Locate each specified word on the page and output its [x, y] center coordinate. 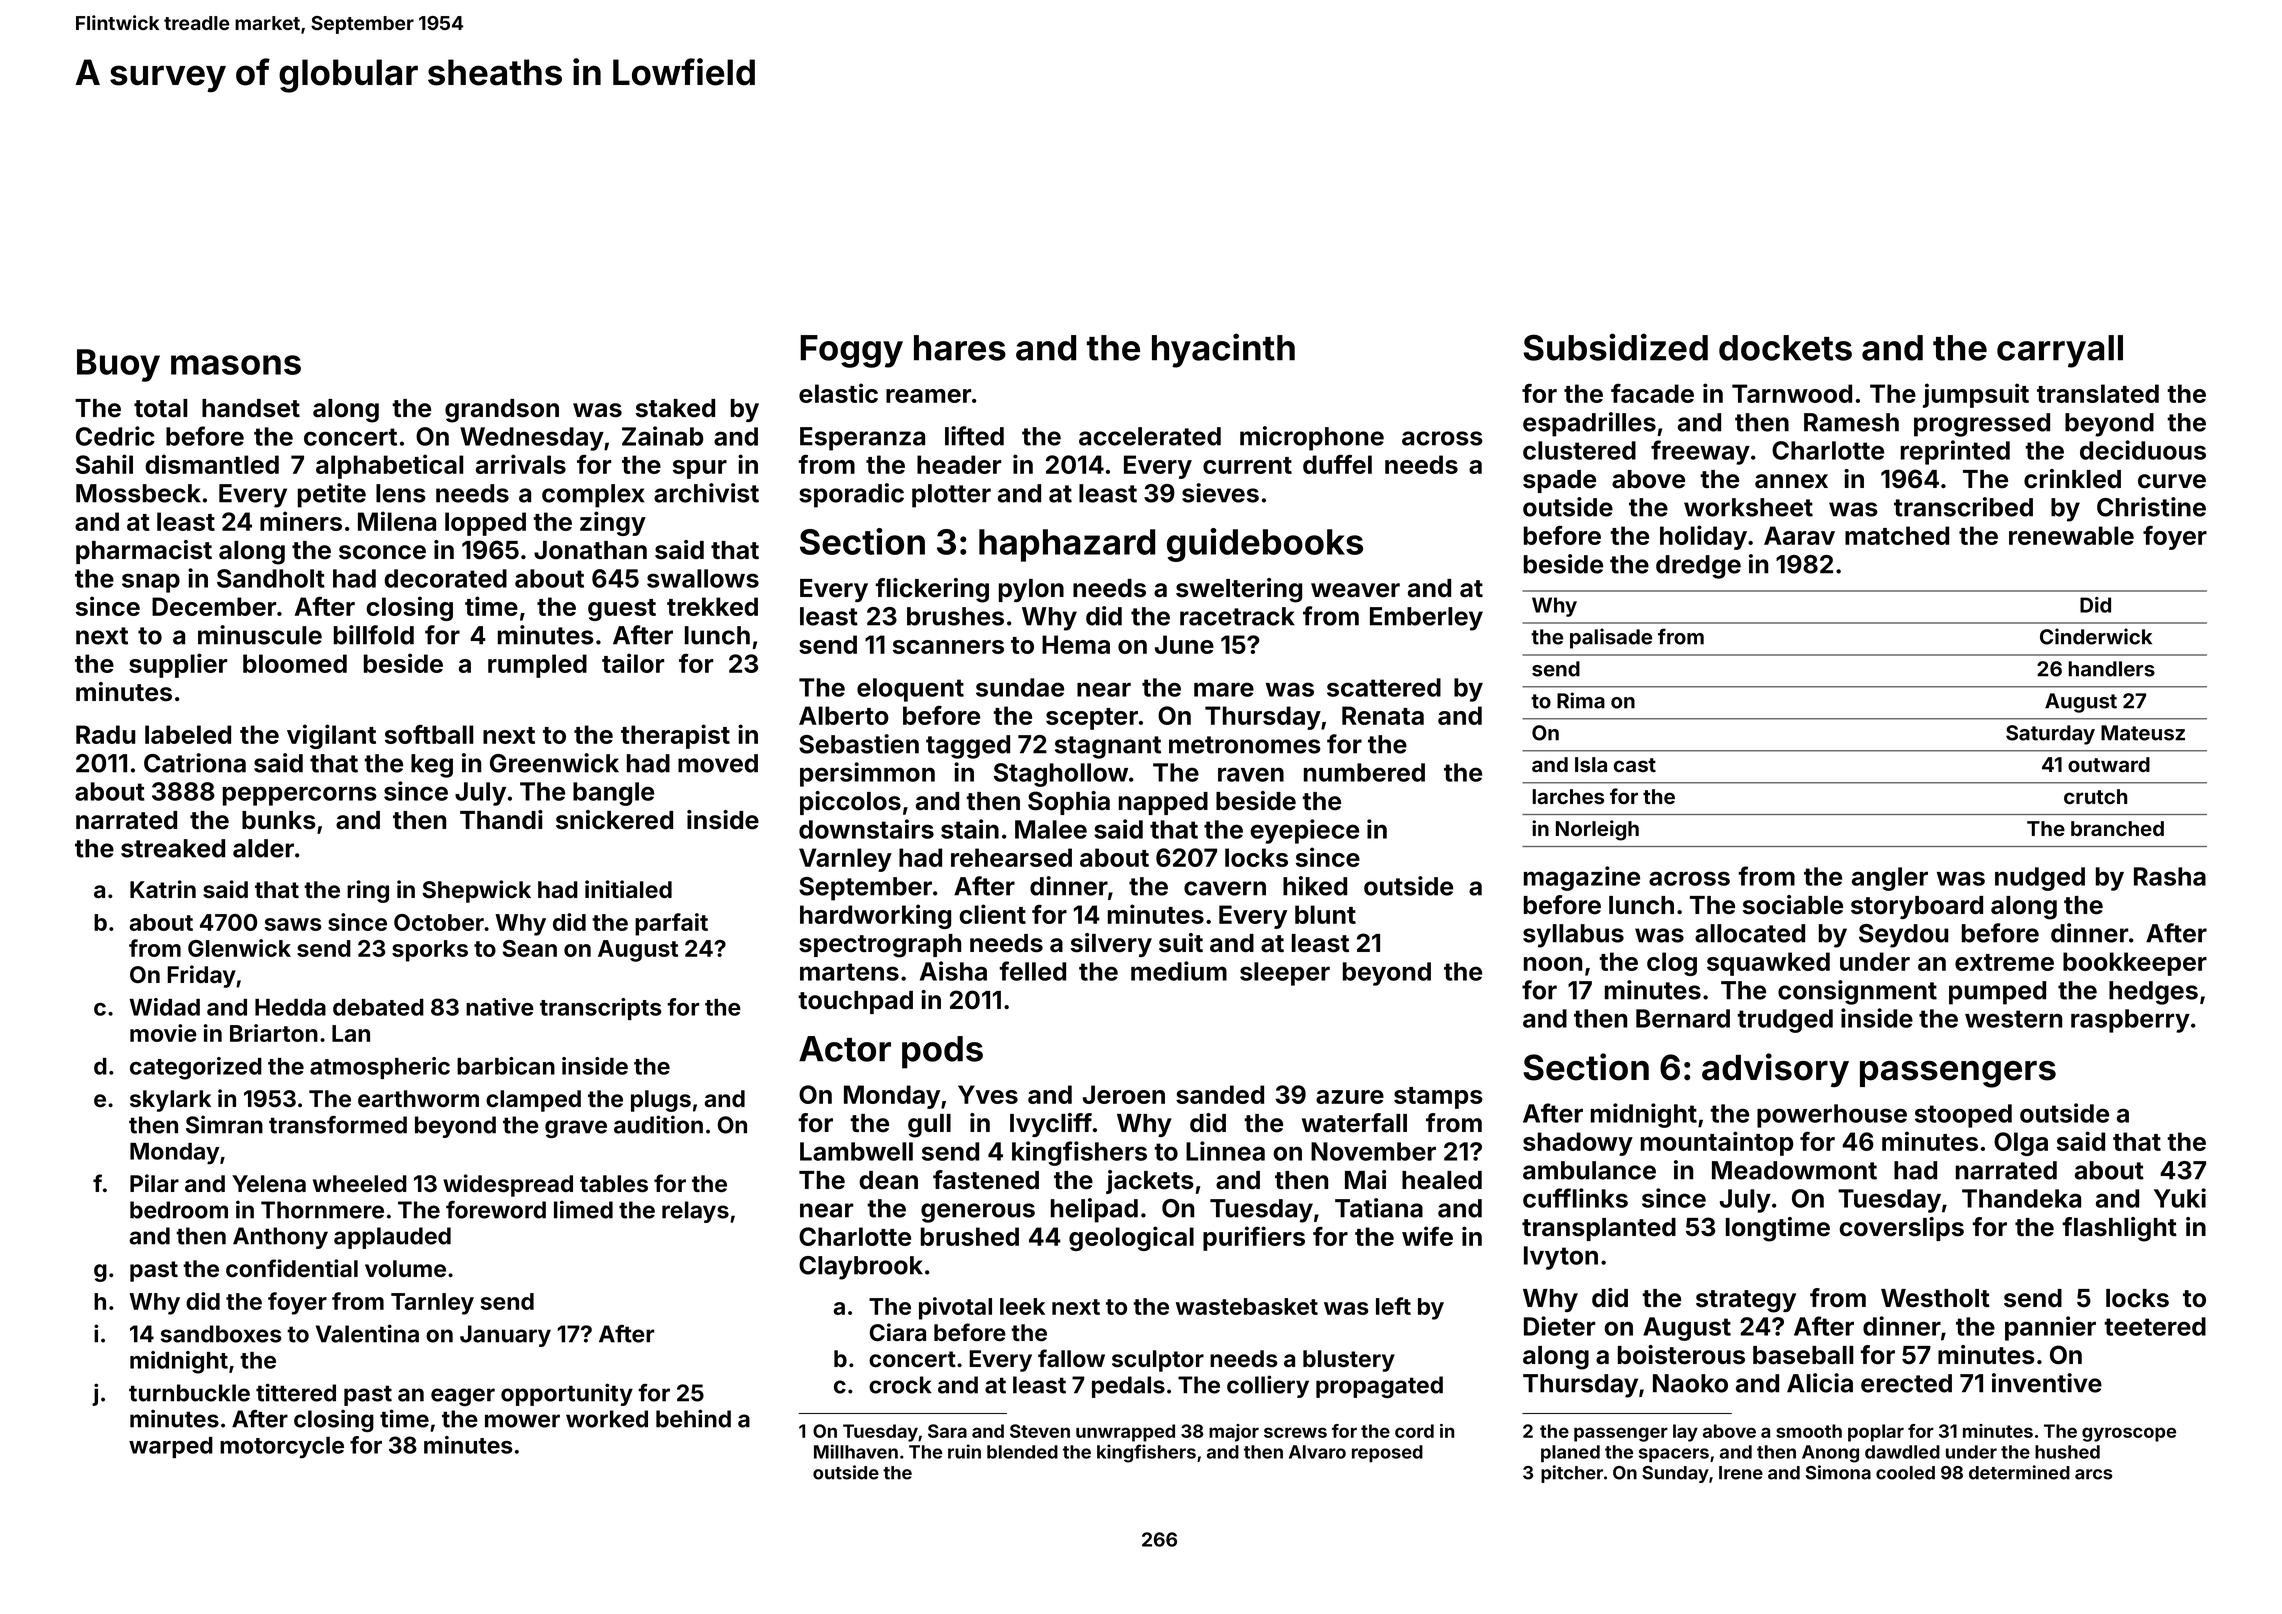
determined [2019, 1472]
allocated [1750, 933]
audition [658, 1124]
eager [463, 1397]
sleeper [1285, 974]
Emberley [1426, 619]
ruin [964, 1451]
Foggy [852, 351]
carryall [2060, 351]
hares [960, 348]
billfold [374, 635]
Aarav [1799, 535]
